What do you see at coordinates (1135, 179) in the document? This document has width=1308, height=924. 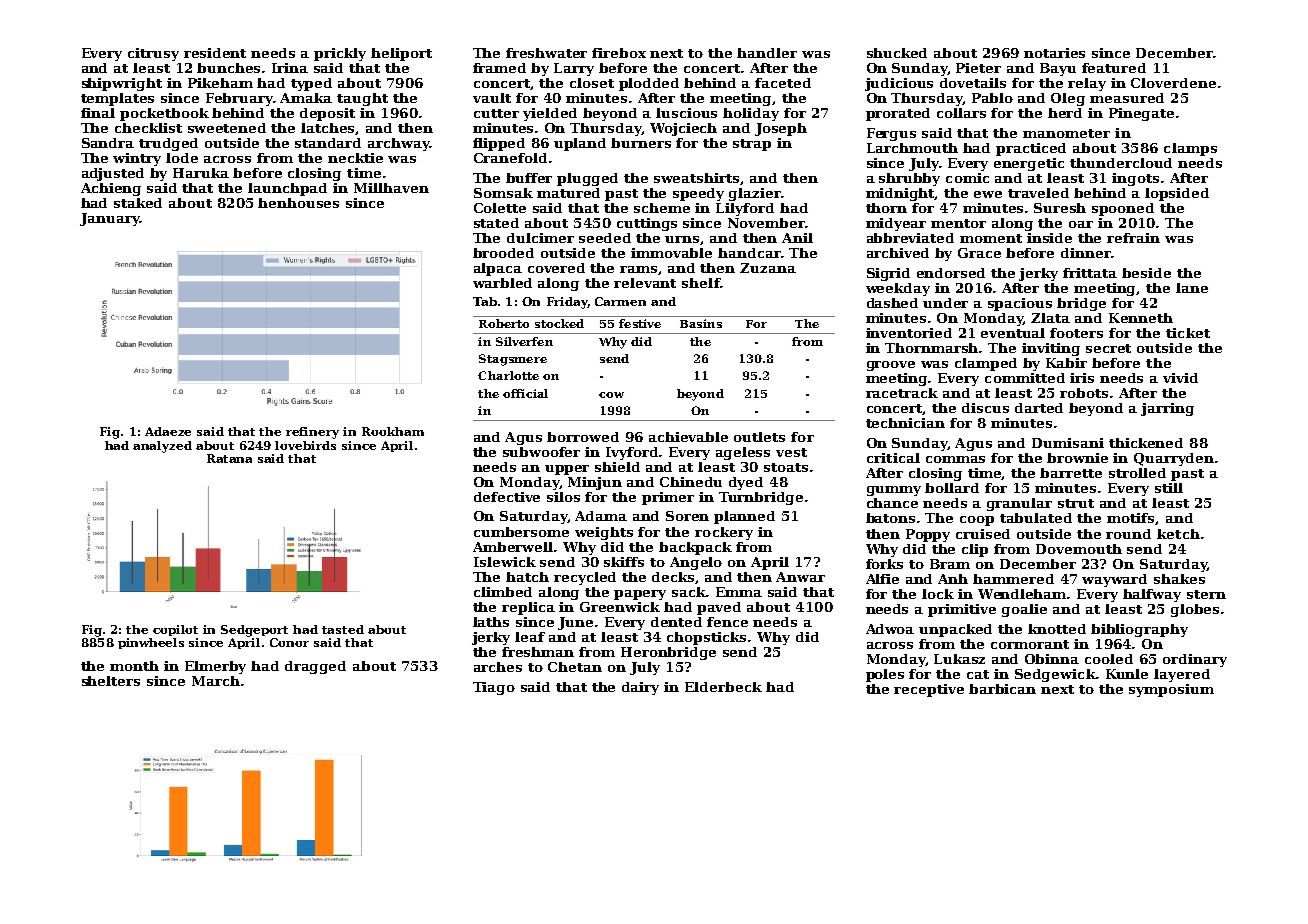 I see `ingots` at bounding box center [1135, 179].
